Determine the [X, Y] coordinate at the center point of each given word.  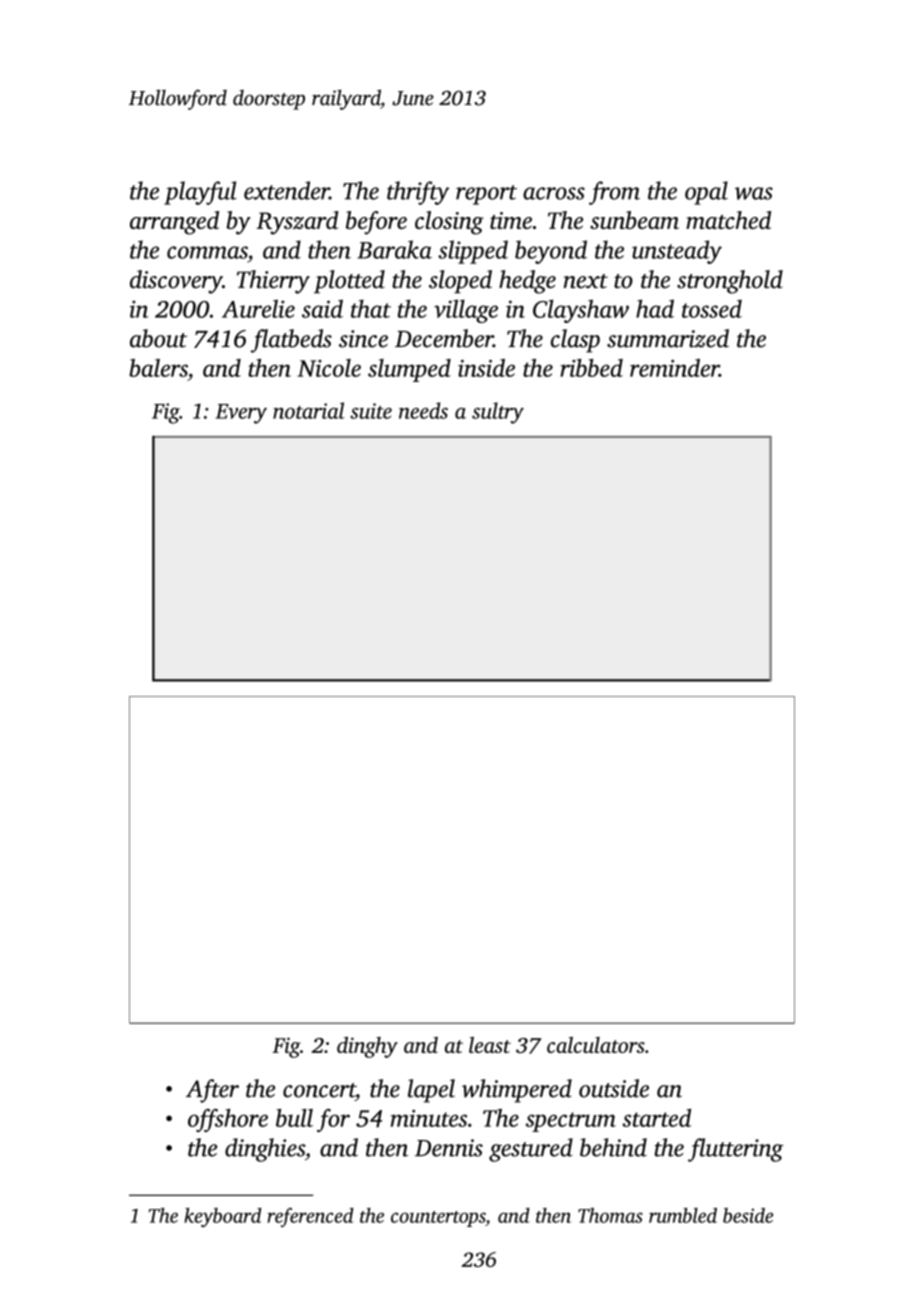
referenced [310, 1217]
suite [371, 411]
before [376, 223]
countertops [438, 1219]
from [614, 193]
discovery [176, 282]
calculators [596, 1045]
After [212, 1091]
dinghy [367, 1047]
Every [241, 414]
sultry [498, 413]
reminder [674, 368]
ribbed [591, 368]
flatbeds [291, 341]
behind [613, 1147]
